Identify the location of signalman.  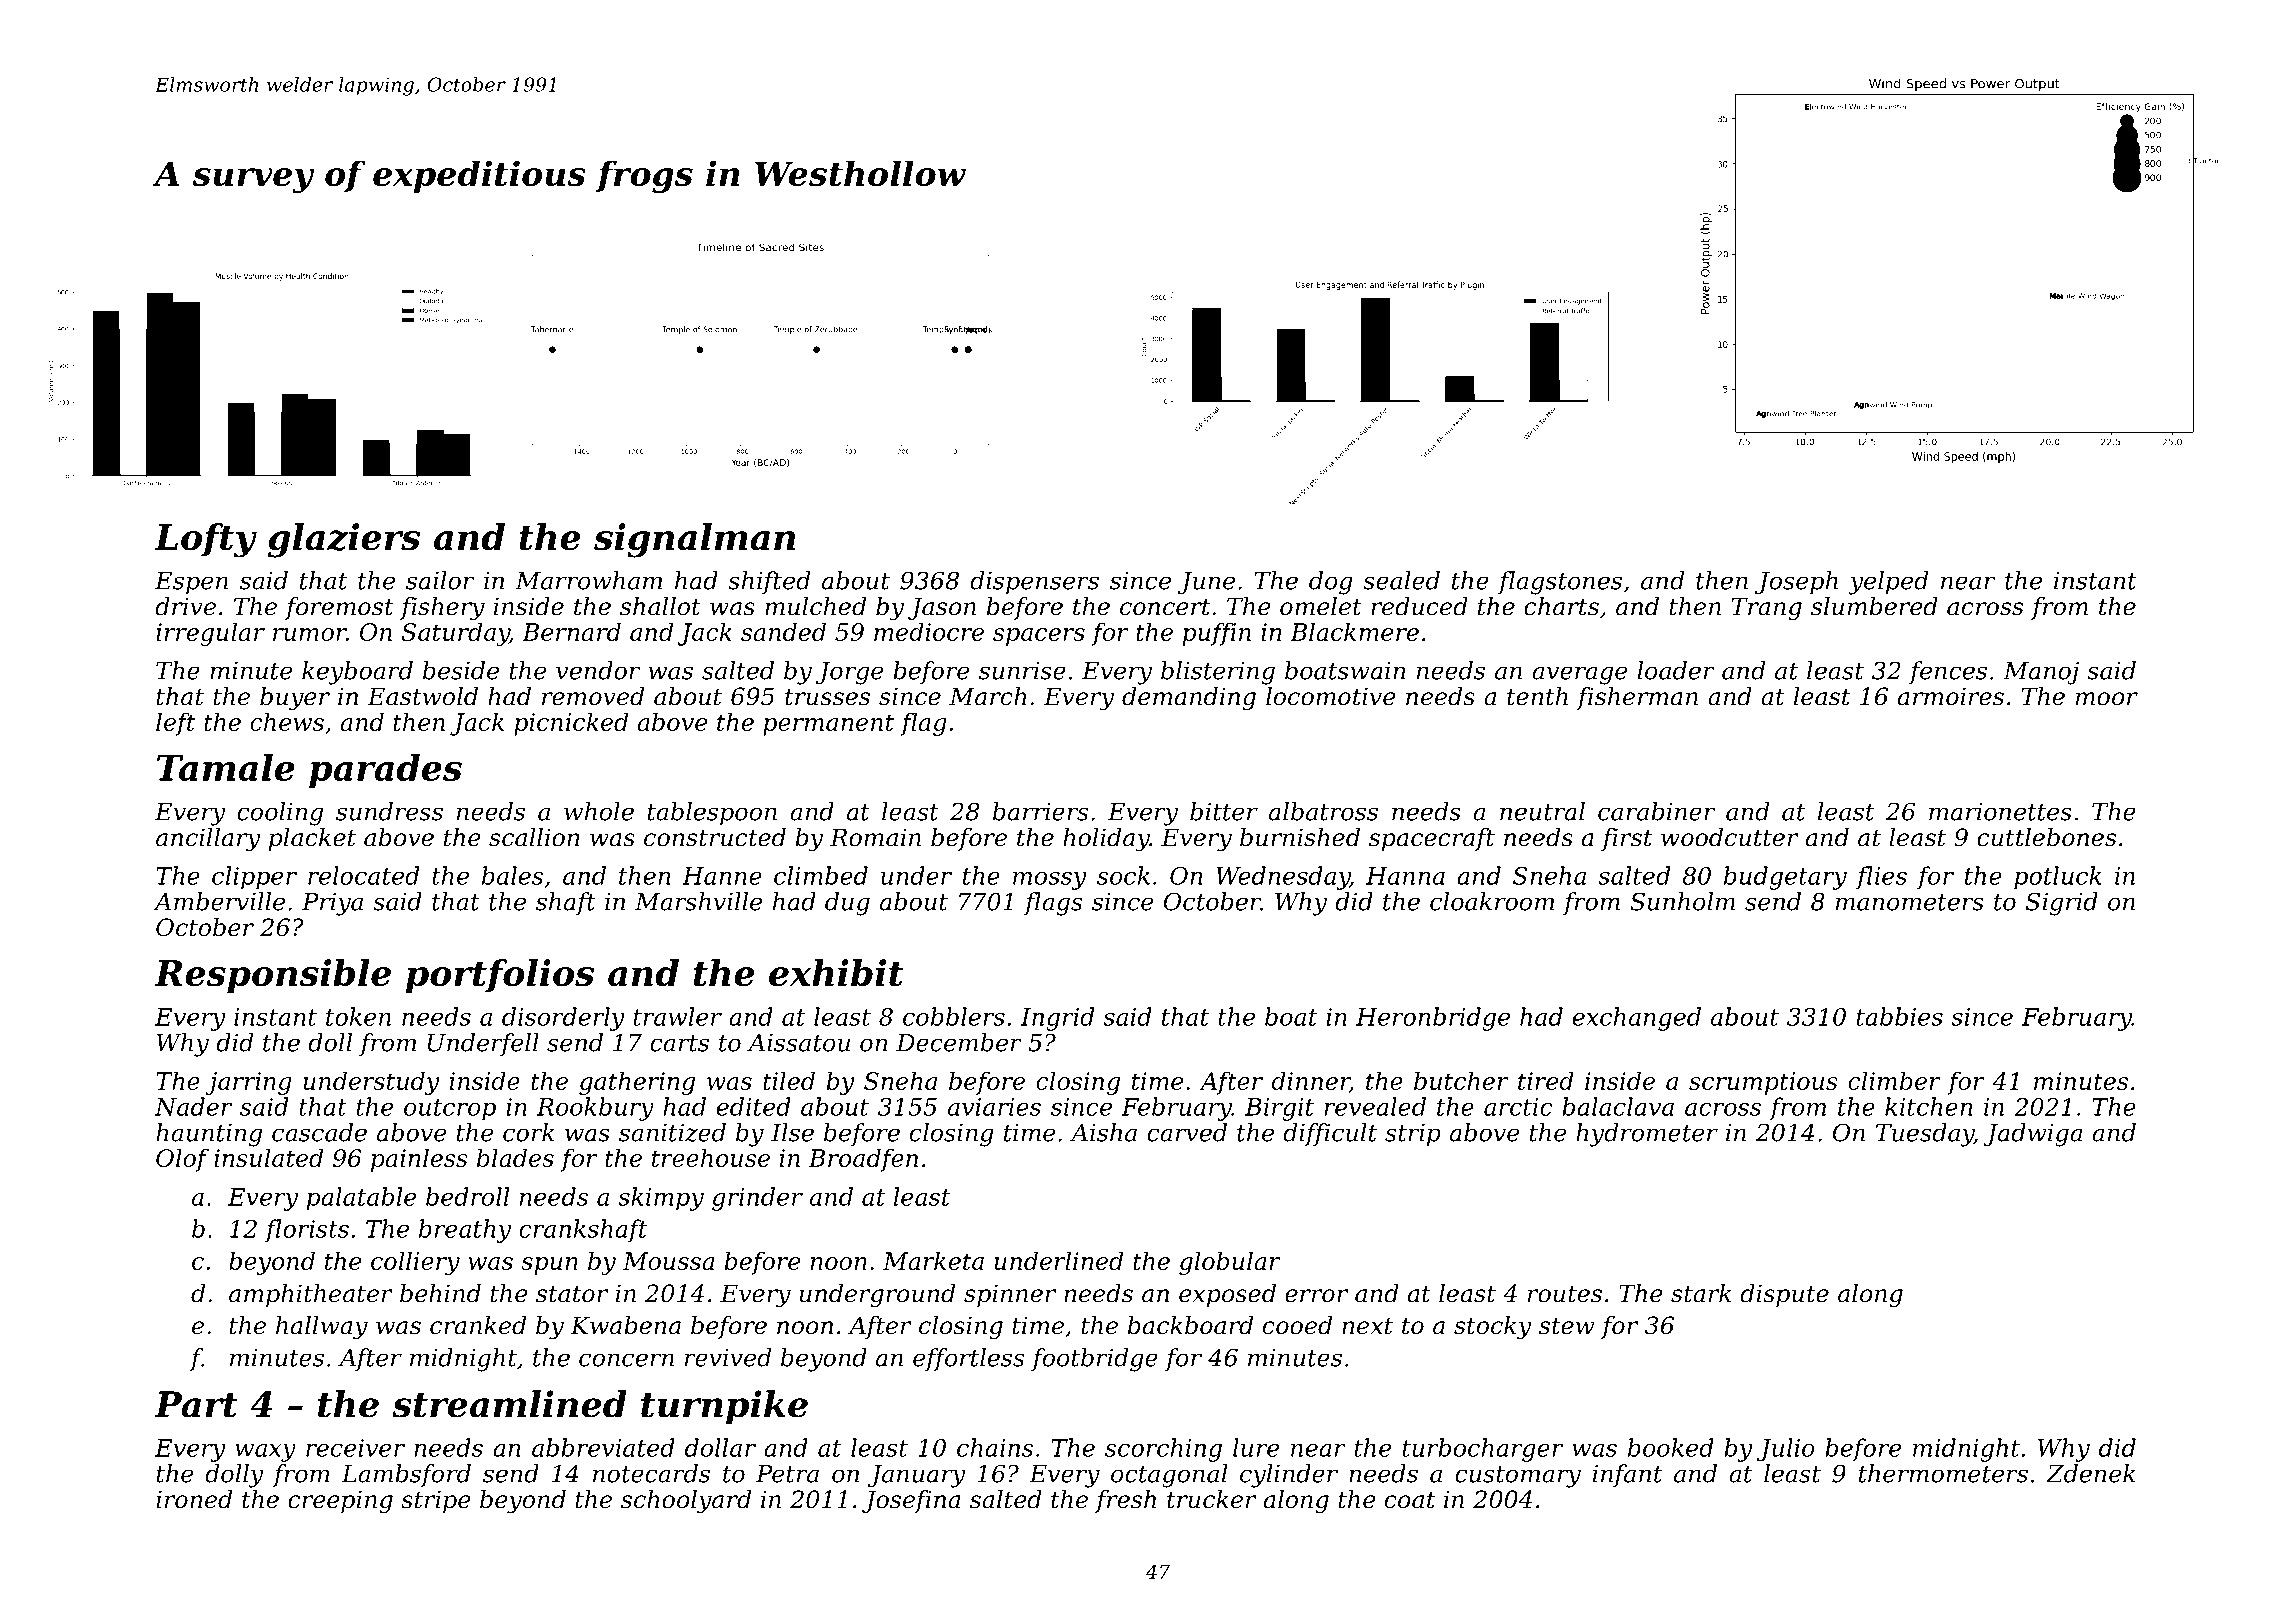
(695, 540).
